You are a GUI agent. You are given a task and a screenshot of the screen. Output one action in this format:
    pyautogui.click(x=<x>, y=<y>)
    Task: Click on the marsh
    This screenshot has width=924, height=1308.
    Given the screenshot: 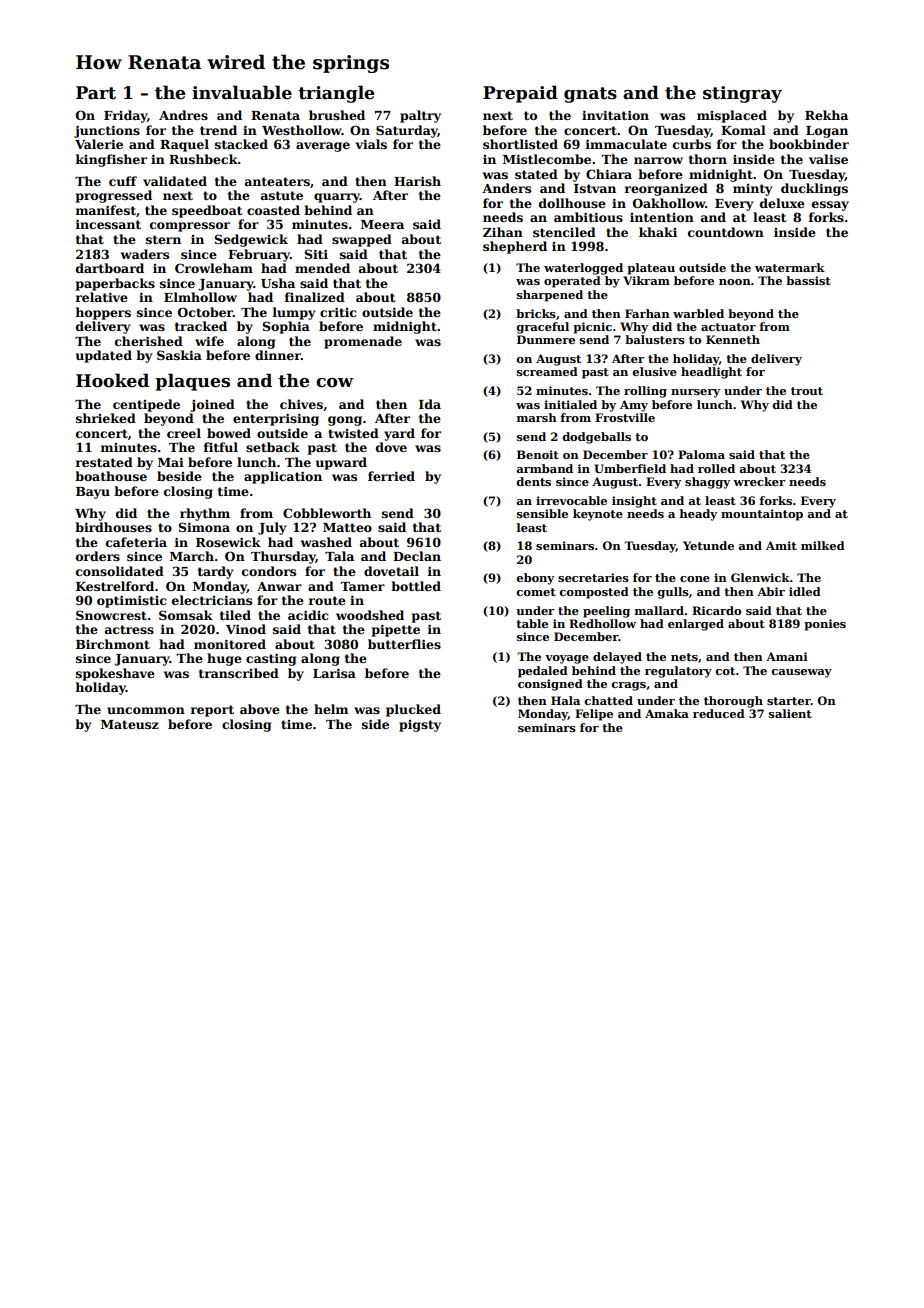 What is the action you would take?
    pyautogui.click(x=537, y=417)
